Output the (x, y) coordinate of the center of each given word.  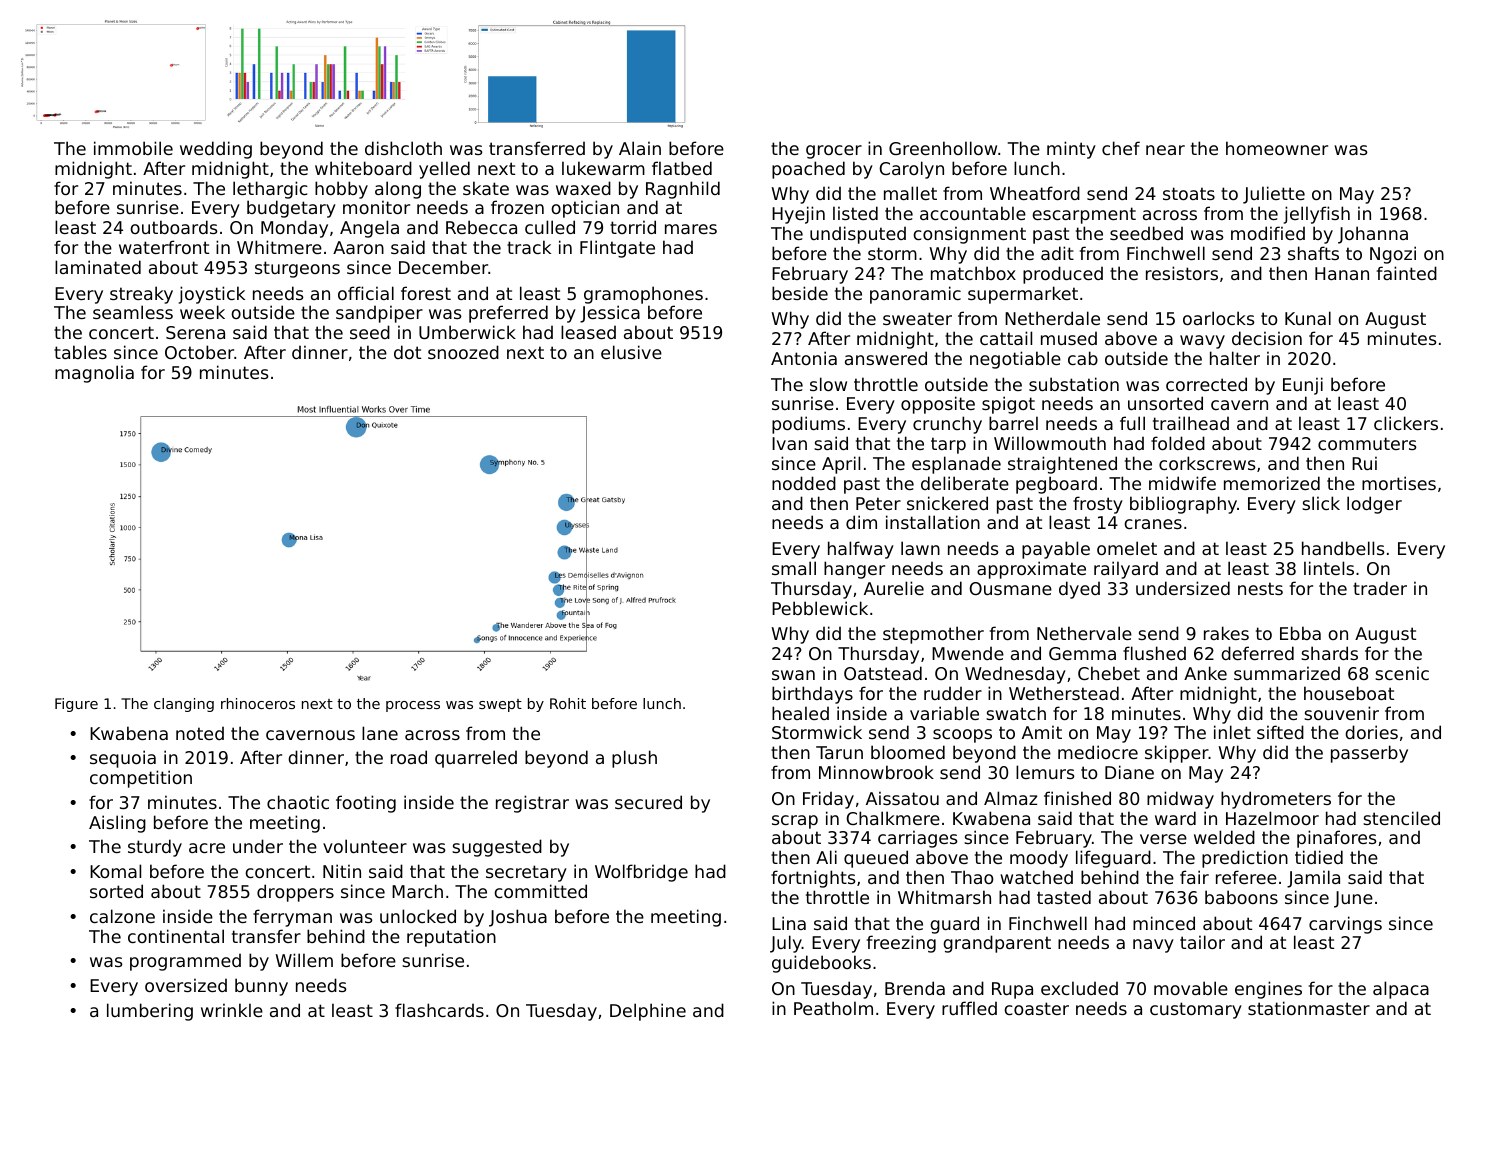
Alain (640, 148)
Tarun (839, 752)
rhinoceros (258, 703)
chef (1121, 148)
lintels (1329, 568)
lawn (920, 548)
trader (1380, 588)
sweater (917, 318)
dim (861, 522)
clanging (184, 705)
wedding (216, 150)
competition (141, 779)
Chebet (1109, 673)
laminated (98, 267)
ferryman (292, 918)
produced (1063, 275)
